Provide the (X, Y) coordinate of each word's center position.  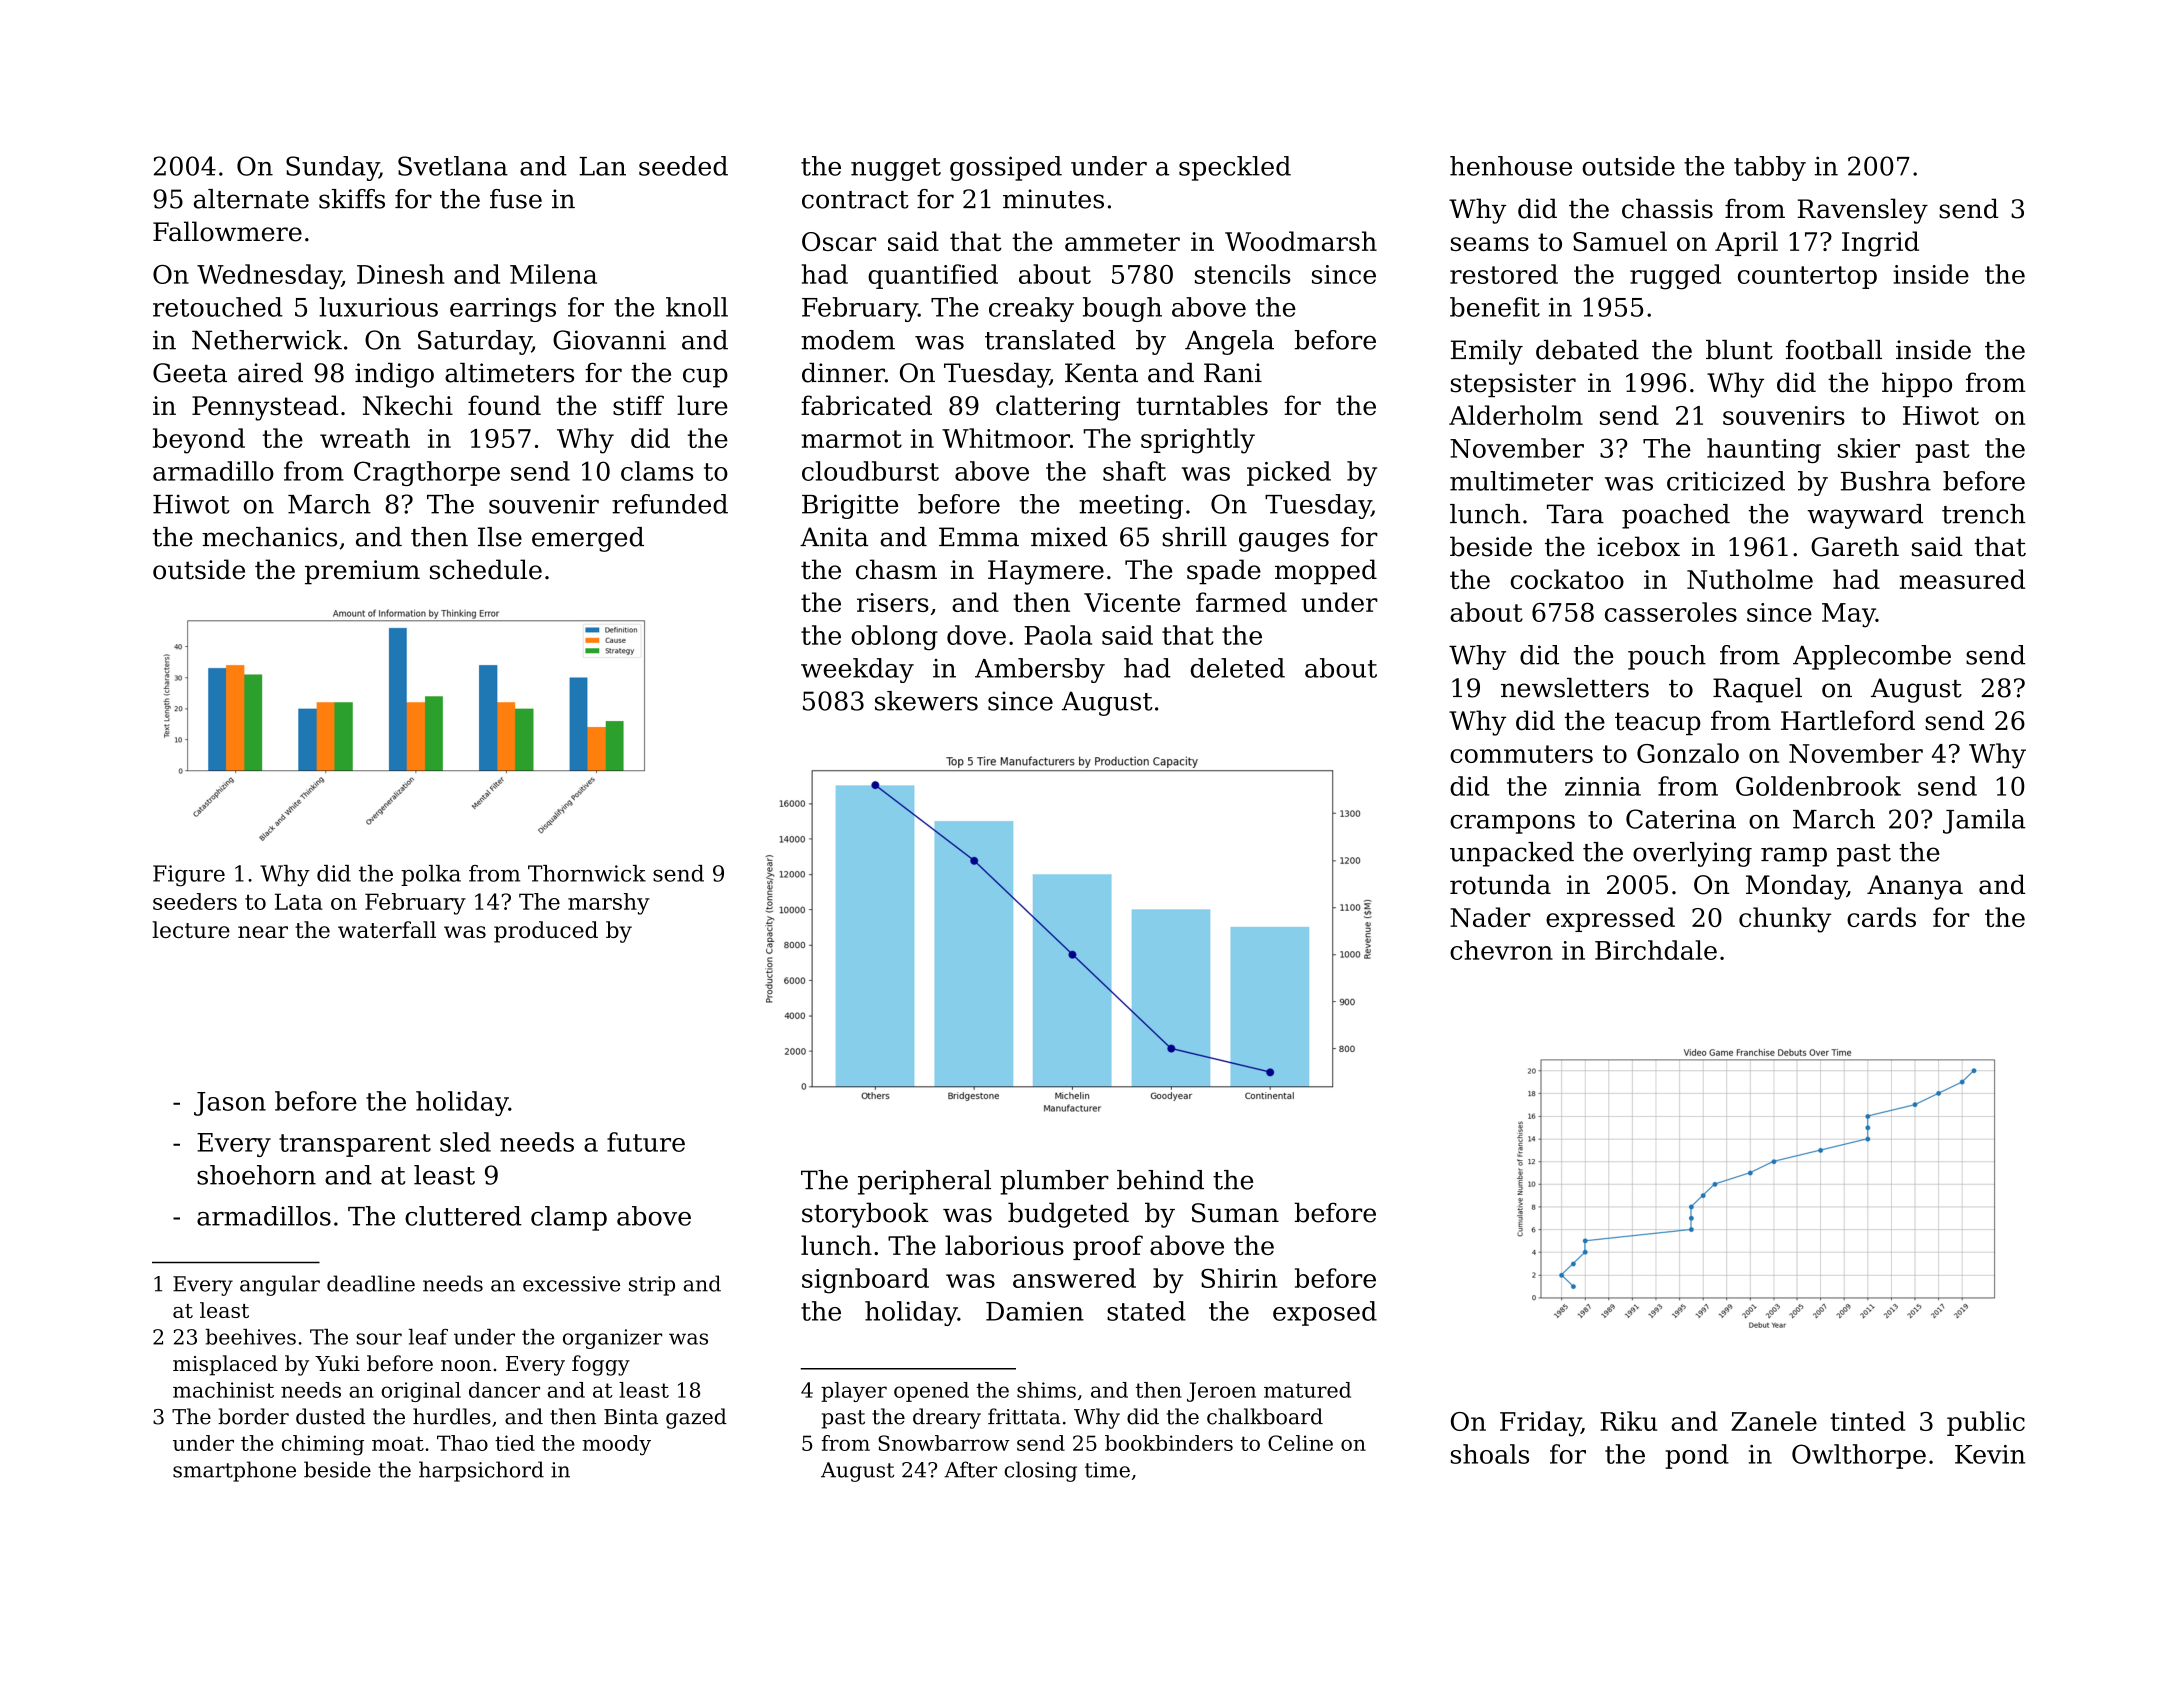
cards (1881, 917)
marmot (851, 439)
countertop (1807, 277)
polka (431, 875)
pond (1697, 1456)
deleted (1238, 668)
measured (1962, 579)
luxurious (378, 307)
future (646, 1142)
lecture (191, 929)
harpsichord (481, 1471)
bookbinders (1169, 1443)
